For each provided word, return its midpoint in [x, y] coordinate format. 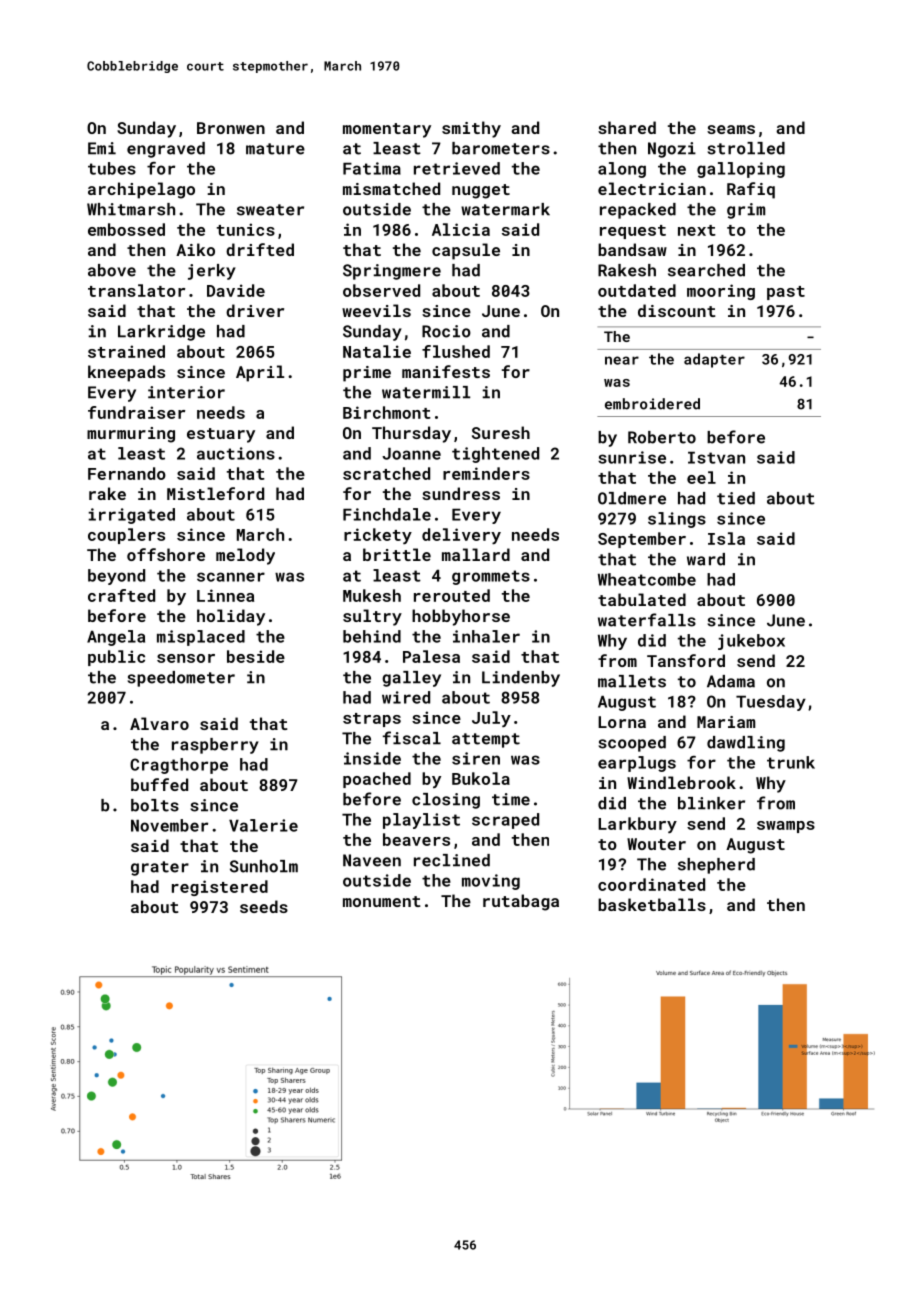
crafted [121, 595]
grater [160, 868]
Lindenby [521, 679]
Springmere [392, 272]
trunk [791, 762]
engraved [166, 150]
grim [746, 211]
